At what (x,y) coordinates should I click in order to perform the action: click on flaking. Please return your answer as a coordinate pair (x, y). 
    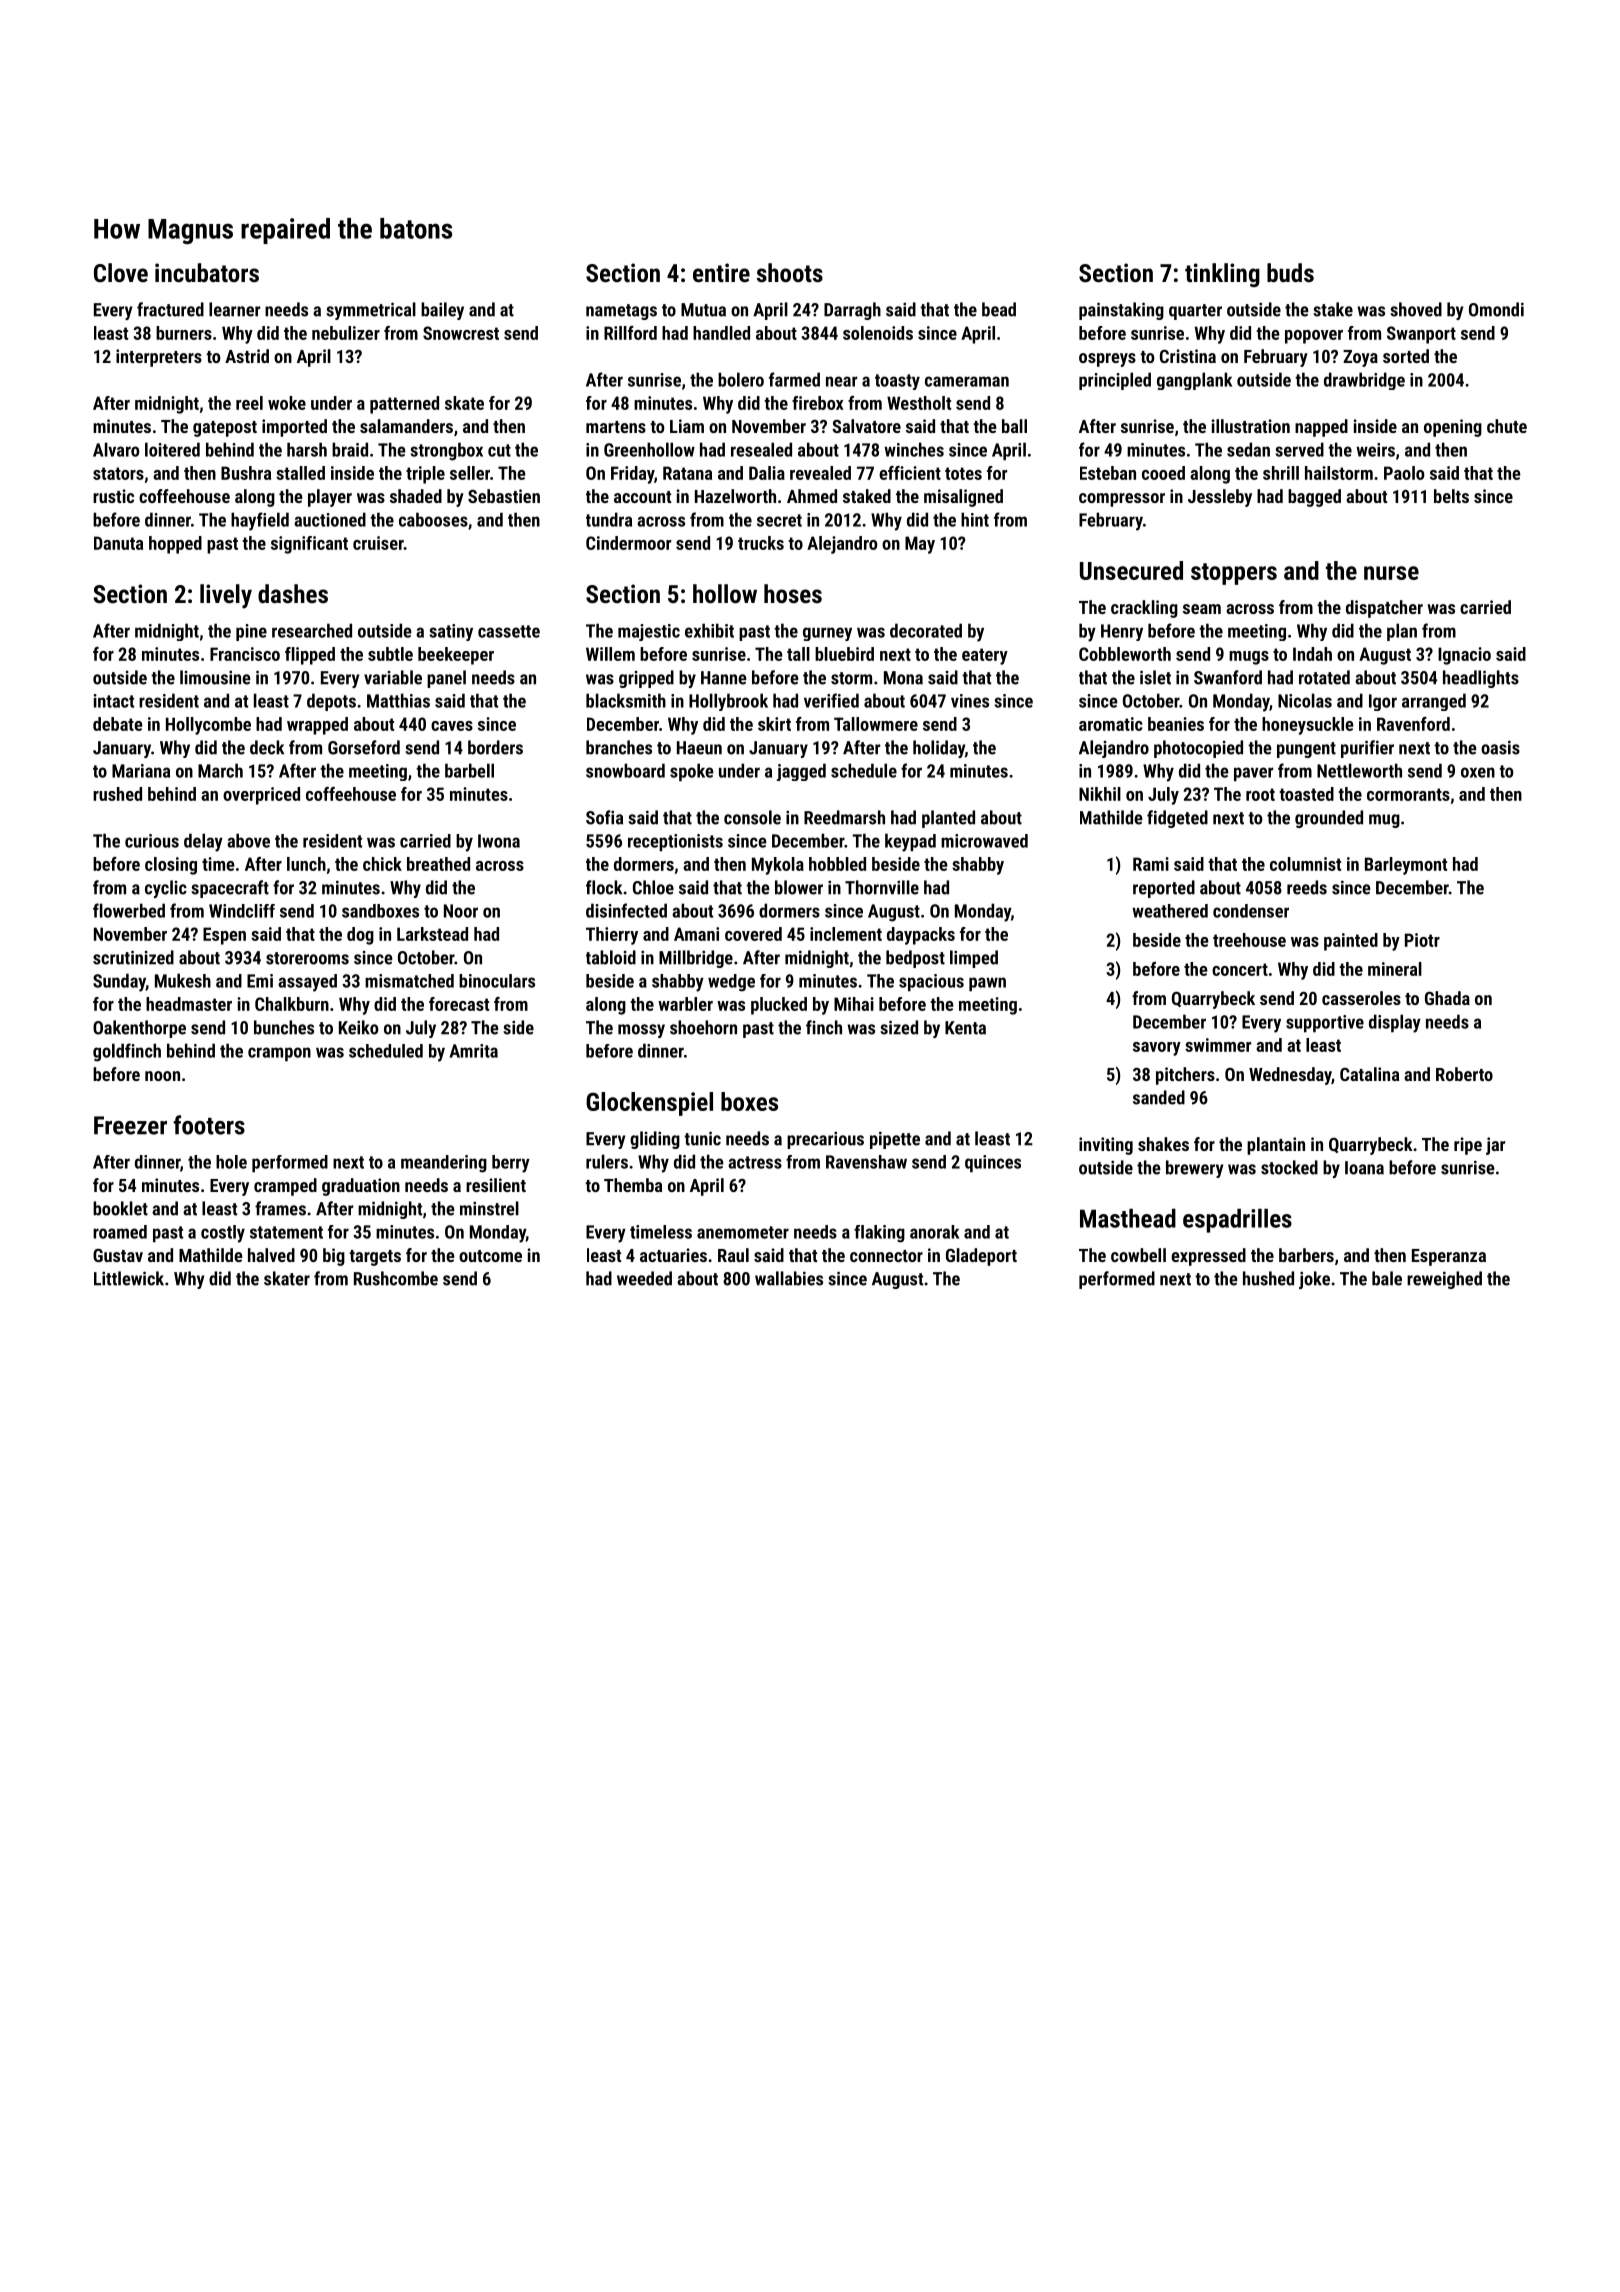
    Looking at the image, I should click on (879, 1234).
